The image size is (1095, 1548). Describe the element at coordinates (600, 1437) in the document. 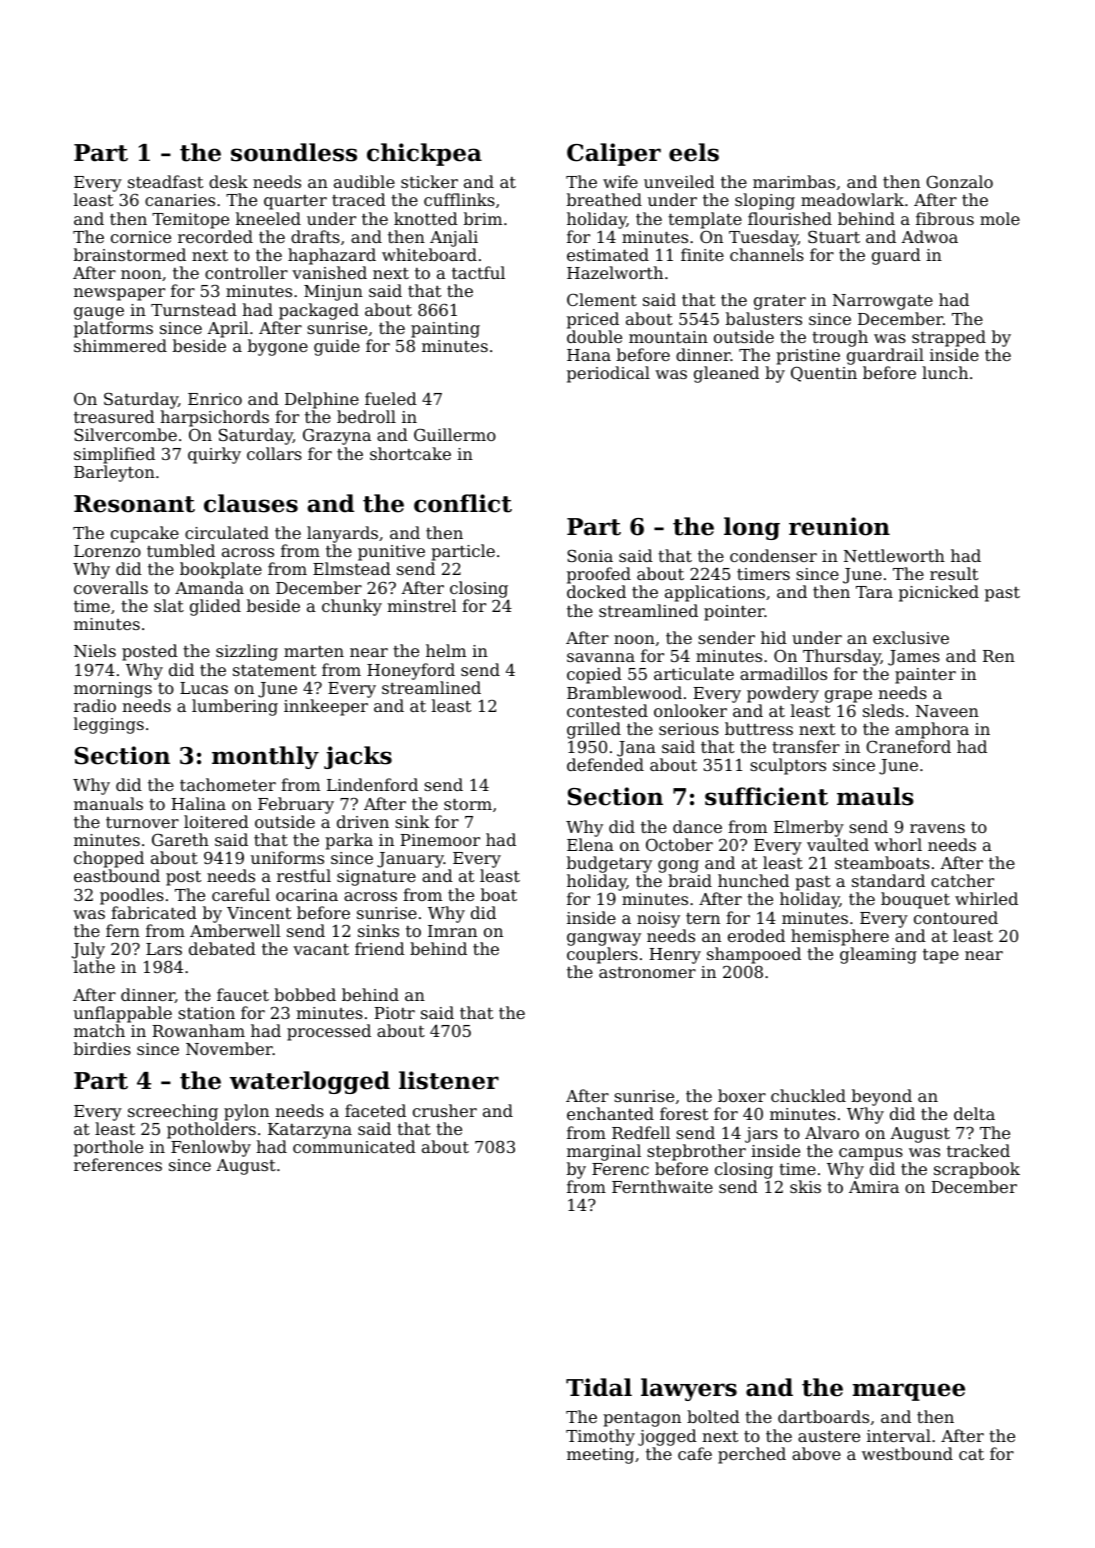

I see `Timothy` at that location.
